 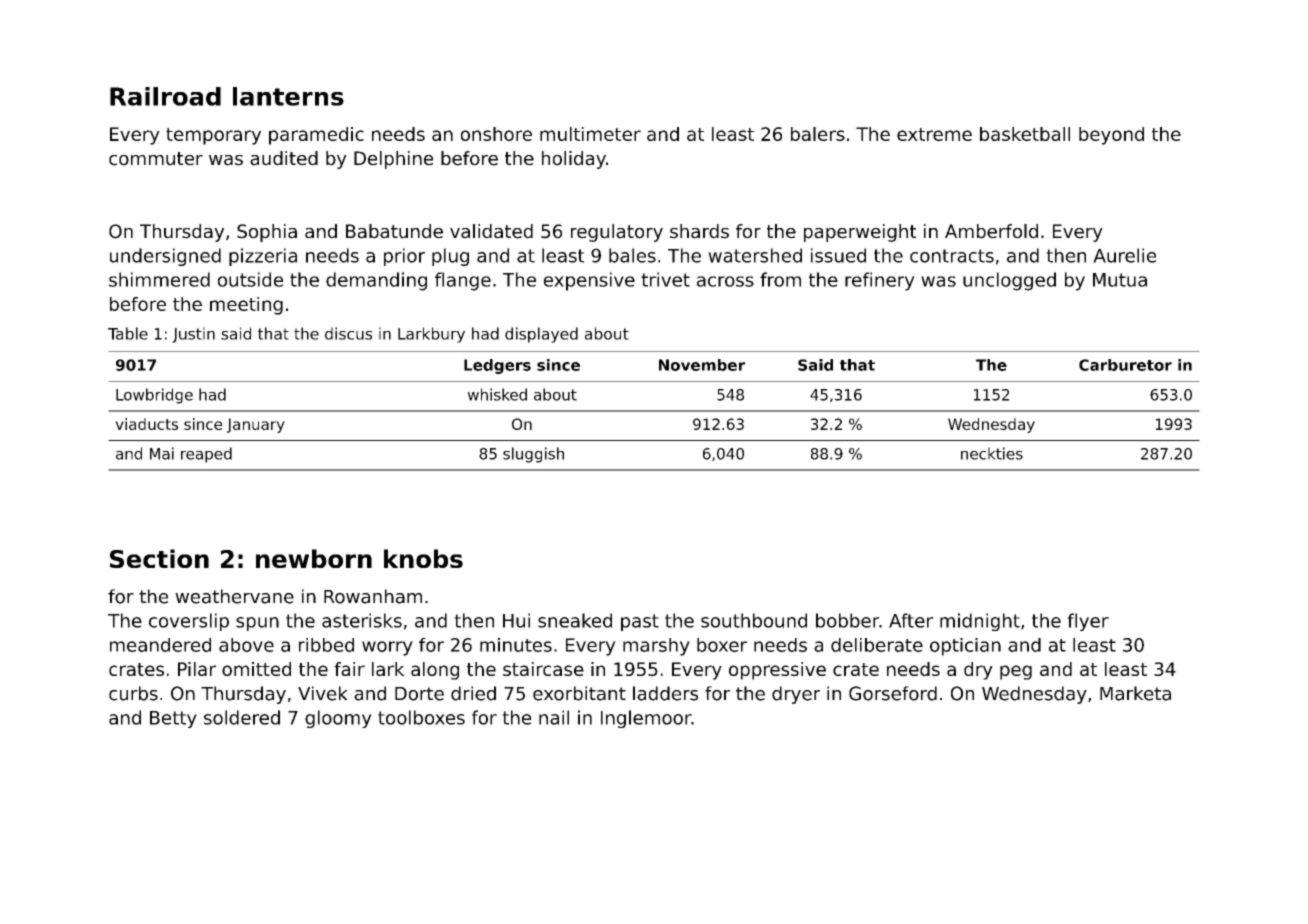 I want to click on Mutua, so click(x=1120, y=280).
